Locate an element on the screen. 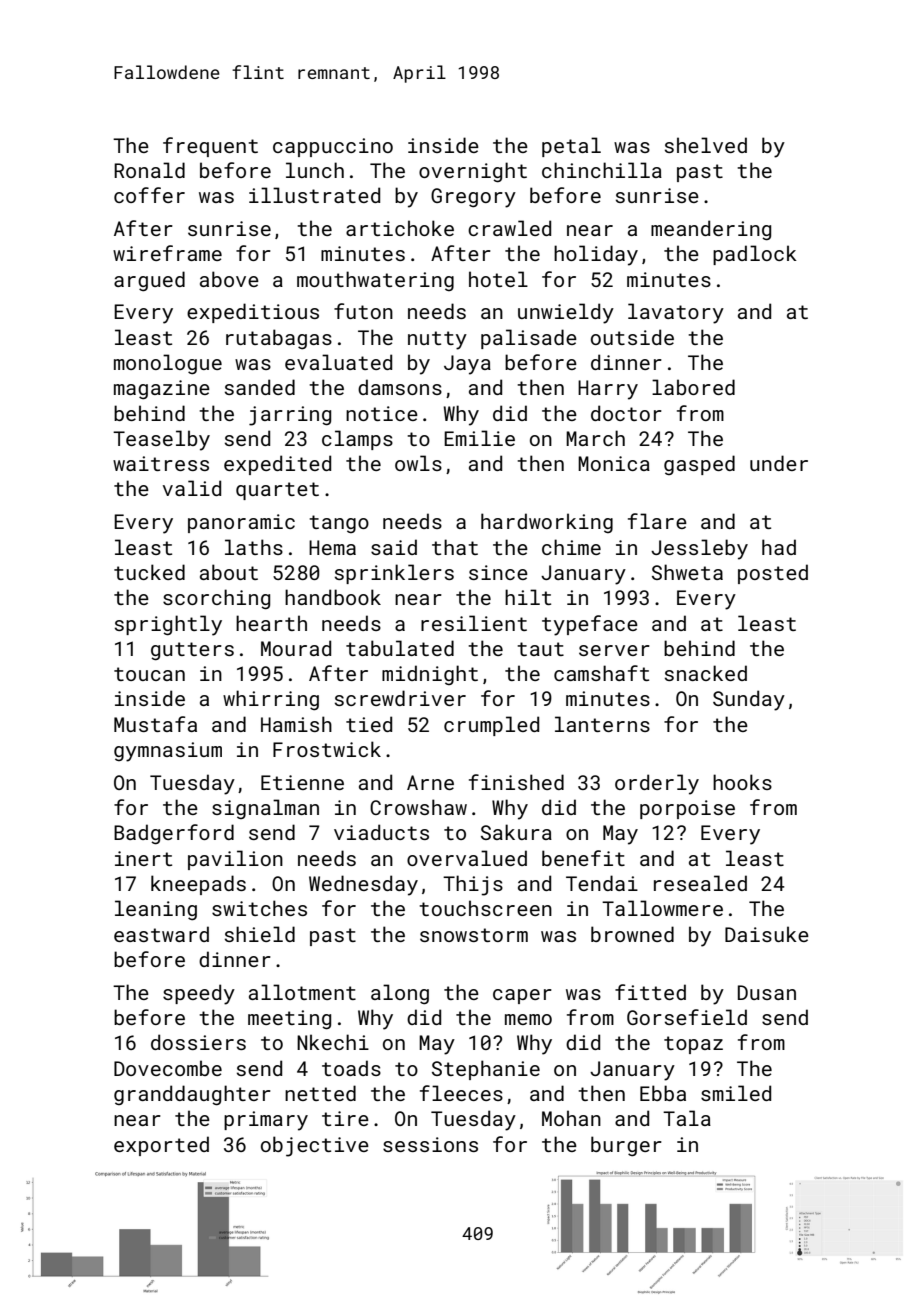  scorching is located at coordinates (216, 599).
